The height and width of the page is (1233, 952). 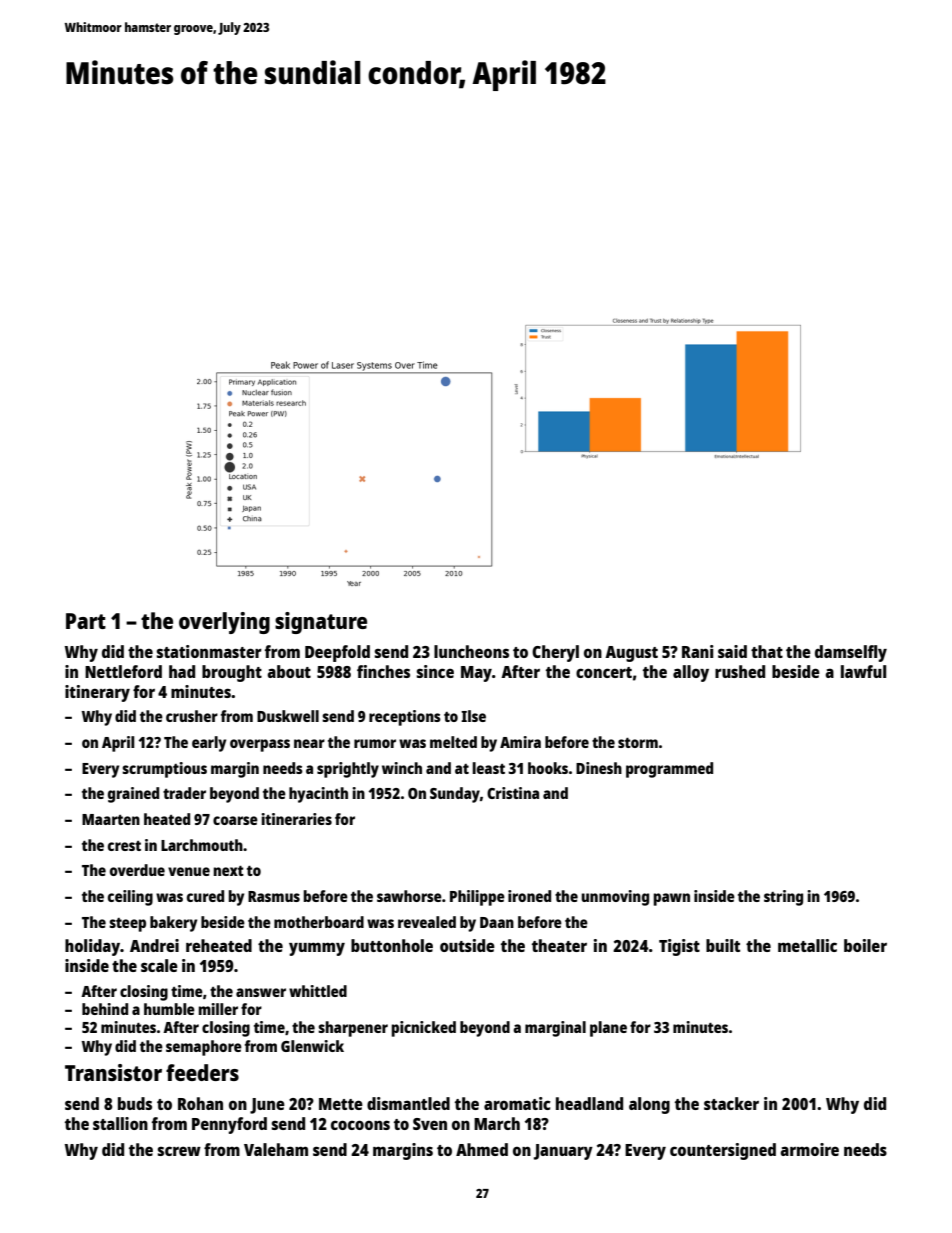 What do you see at coordinates (179, 1151) in the page?
I see `screw` at bounding box center [179, 1151].
